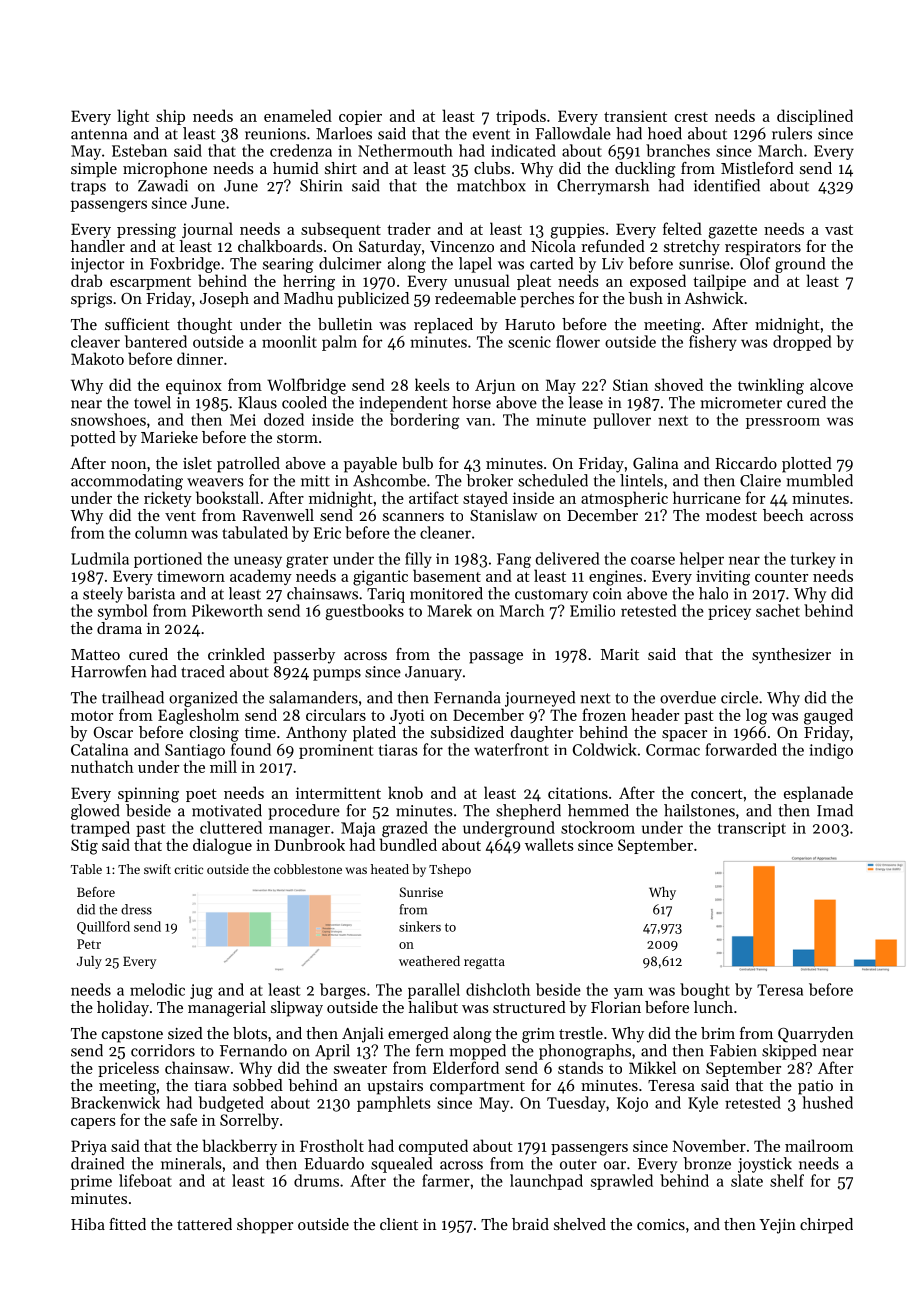 This screenshot has width=924, height=1308. Describe the element at coordinates (128, 1069) in the screenshot. I see `priceless` at that location.
